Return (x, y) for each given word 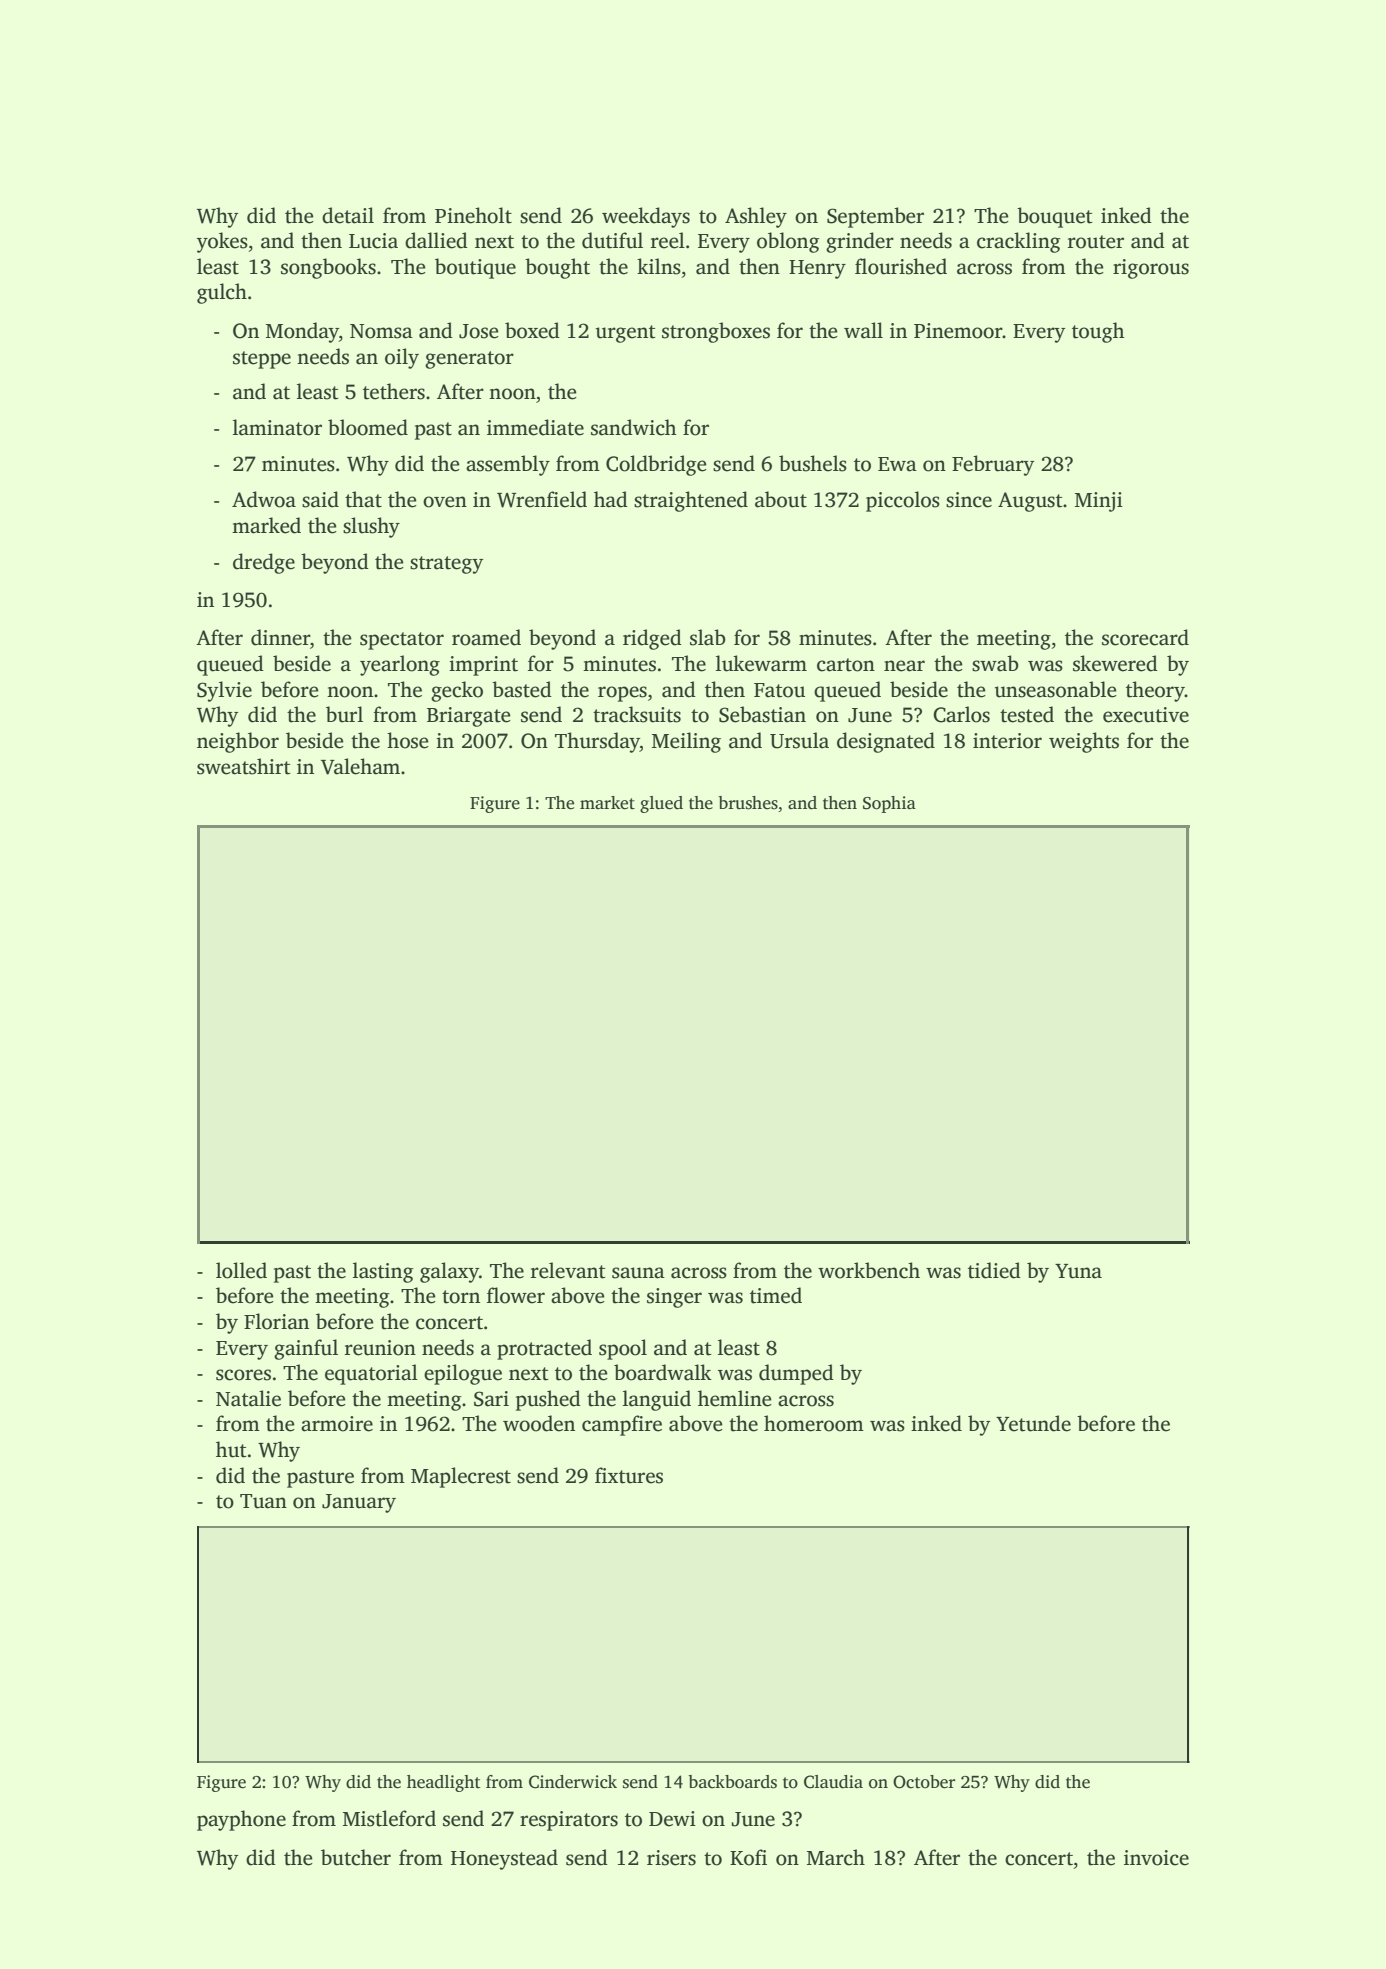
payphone (241, 1820)
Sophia (889, 804)
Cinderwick (573, 1782)
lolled (241, 1270)
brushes (748, 803)
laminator (277, 427)
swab (995, 663)
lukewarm (761, 663)
